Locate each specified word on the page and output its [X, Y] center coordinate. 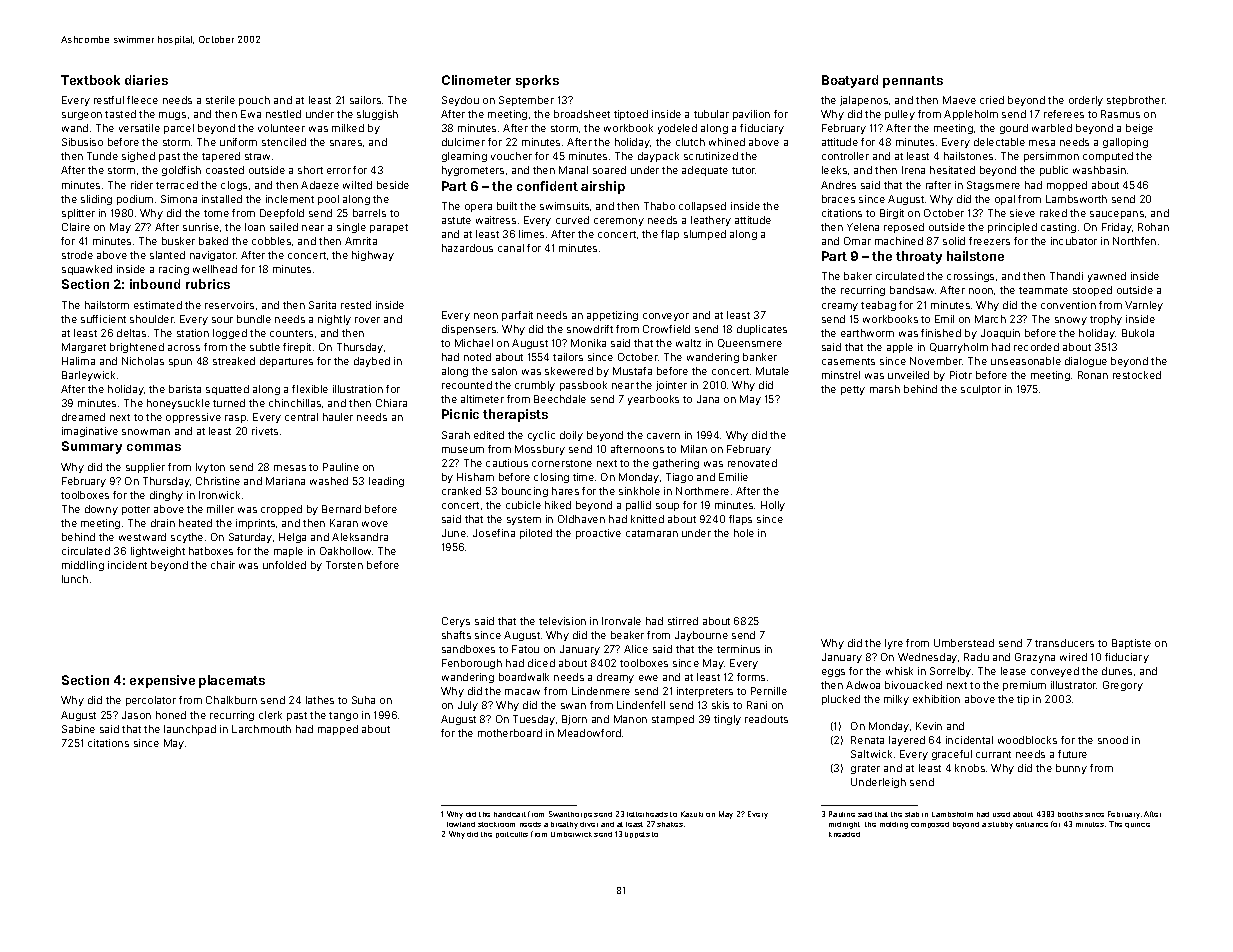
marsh [885, 389]
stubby [1000, 825]
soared [609, 170]
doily [571, 436]
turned [229, 403]
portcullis [512, 835]
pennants [913, 82]
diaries [146, 80]
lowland [461, 824]
